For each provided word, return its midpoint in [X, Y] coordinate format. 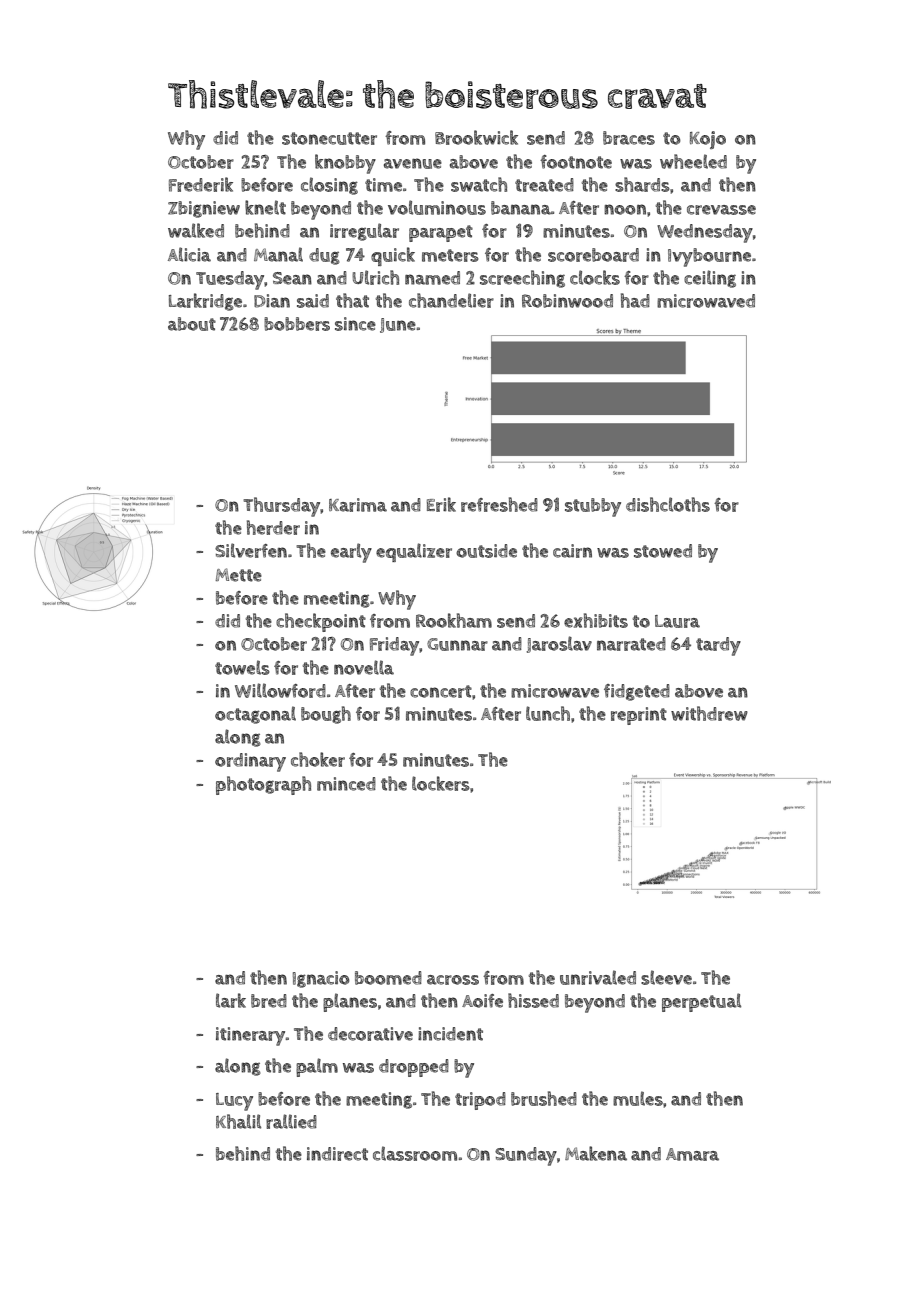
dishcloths [668, 504]
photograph [263, 785]
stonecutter [329, 138]
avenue [413, 163]
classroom [415, 1153]
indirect [337, 1154]
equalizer [414, 552]
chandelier [451, 300]
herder [273, 527]
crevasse [721, 210]
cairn [572, 551]
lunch [548, 713]
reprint [639, 716]
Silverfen [251, 550]
